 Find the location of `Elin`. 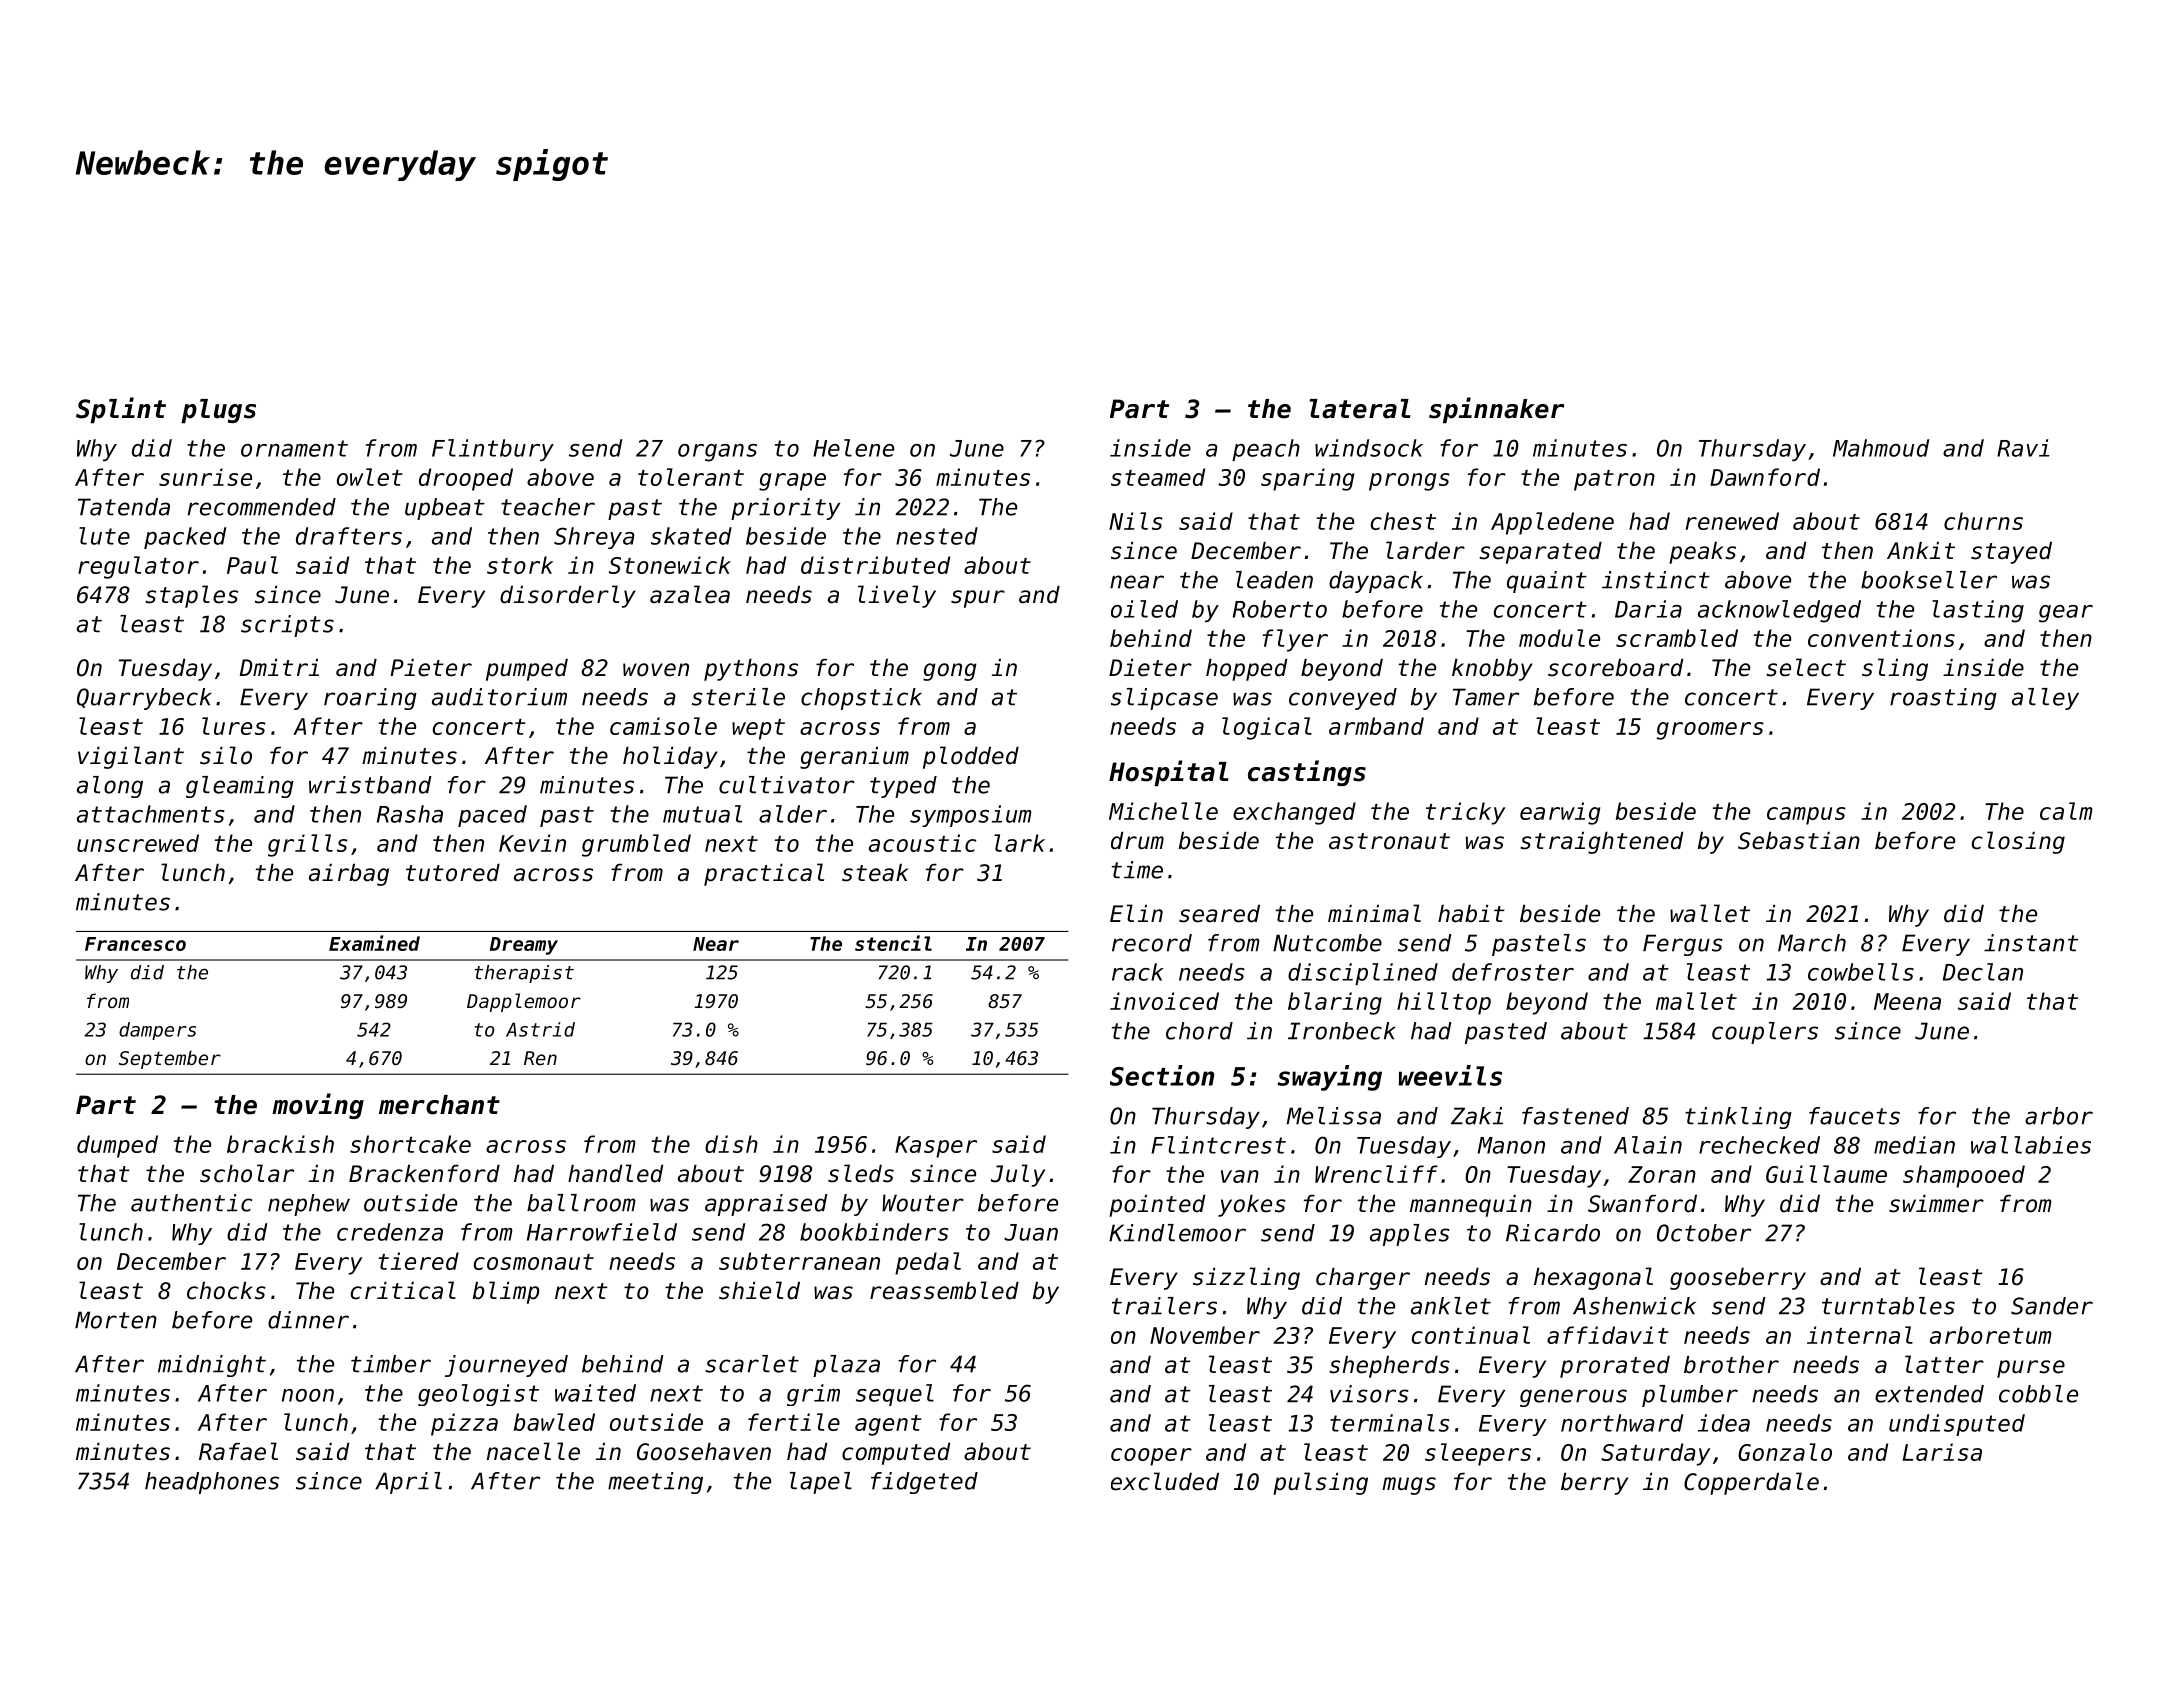

Elin is located at coordinates (1136, 913).
